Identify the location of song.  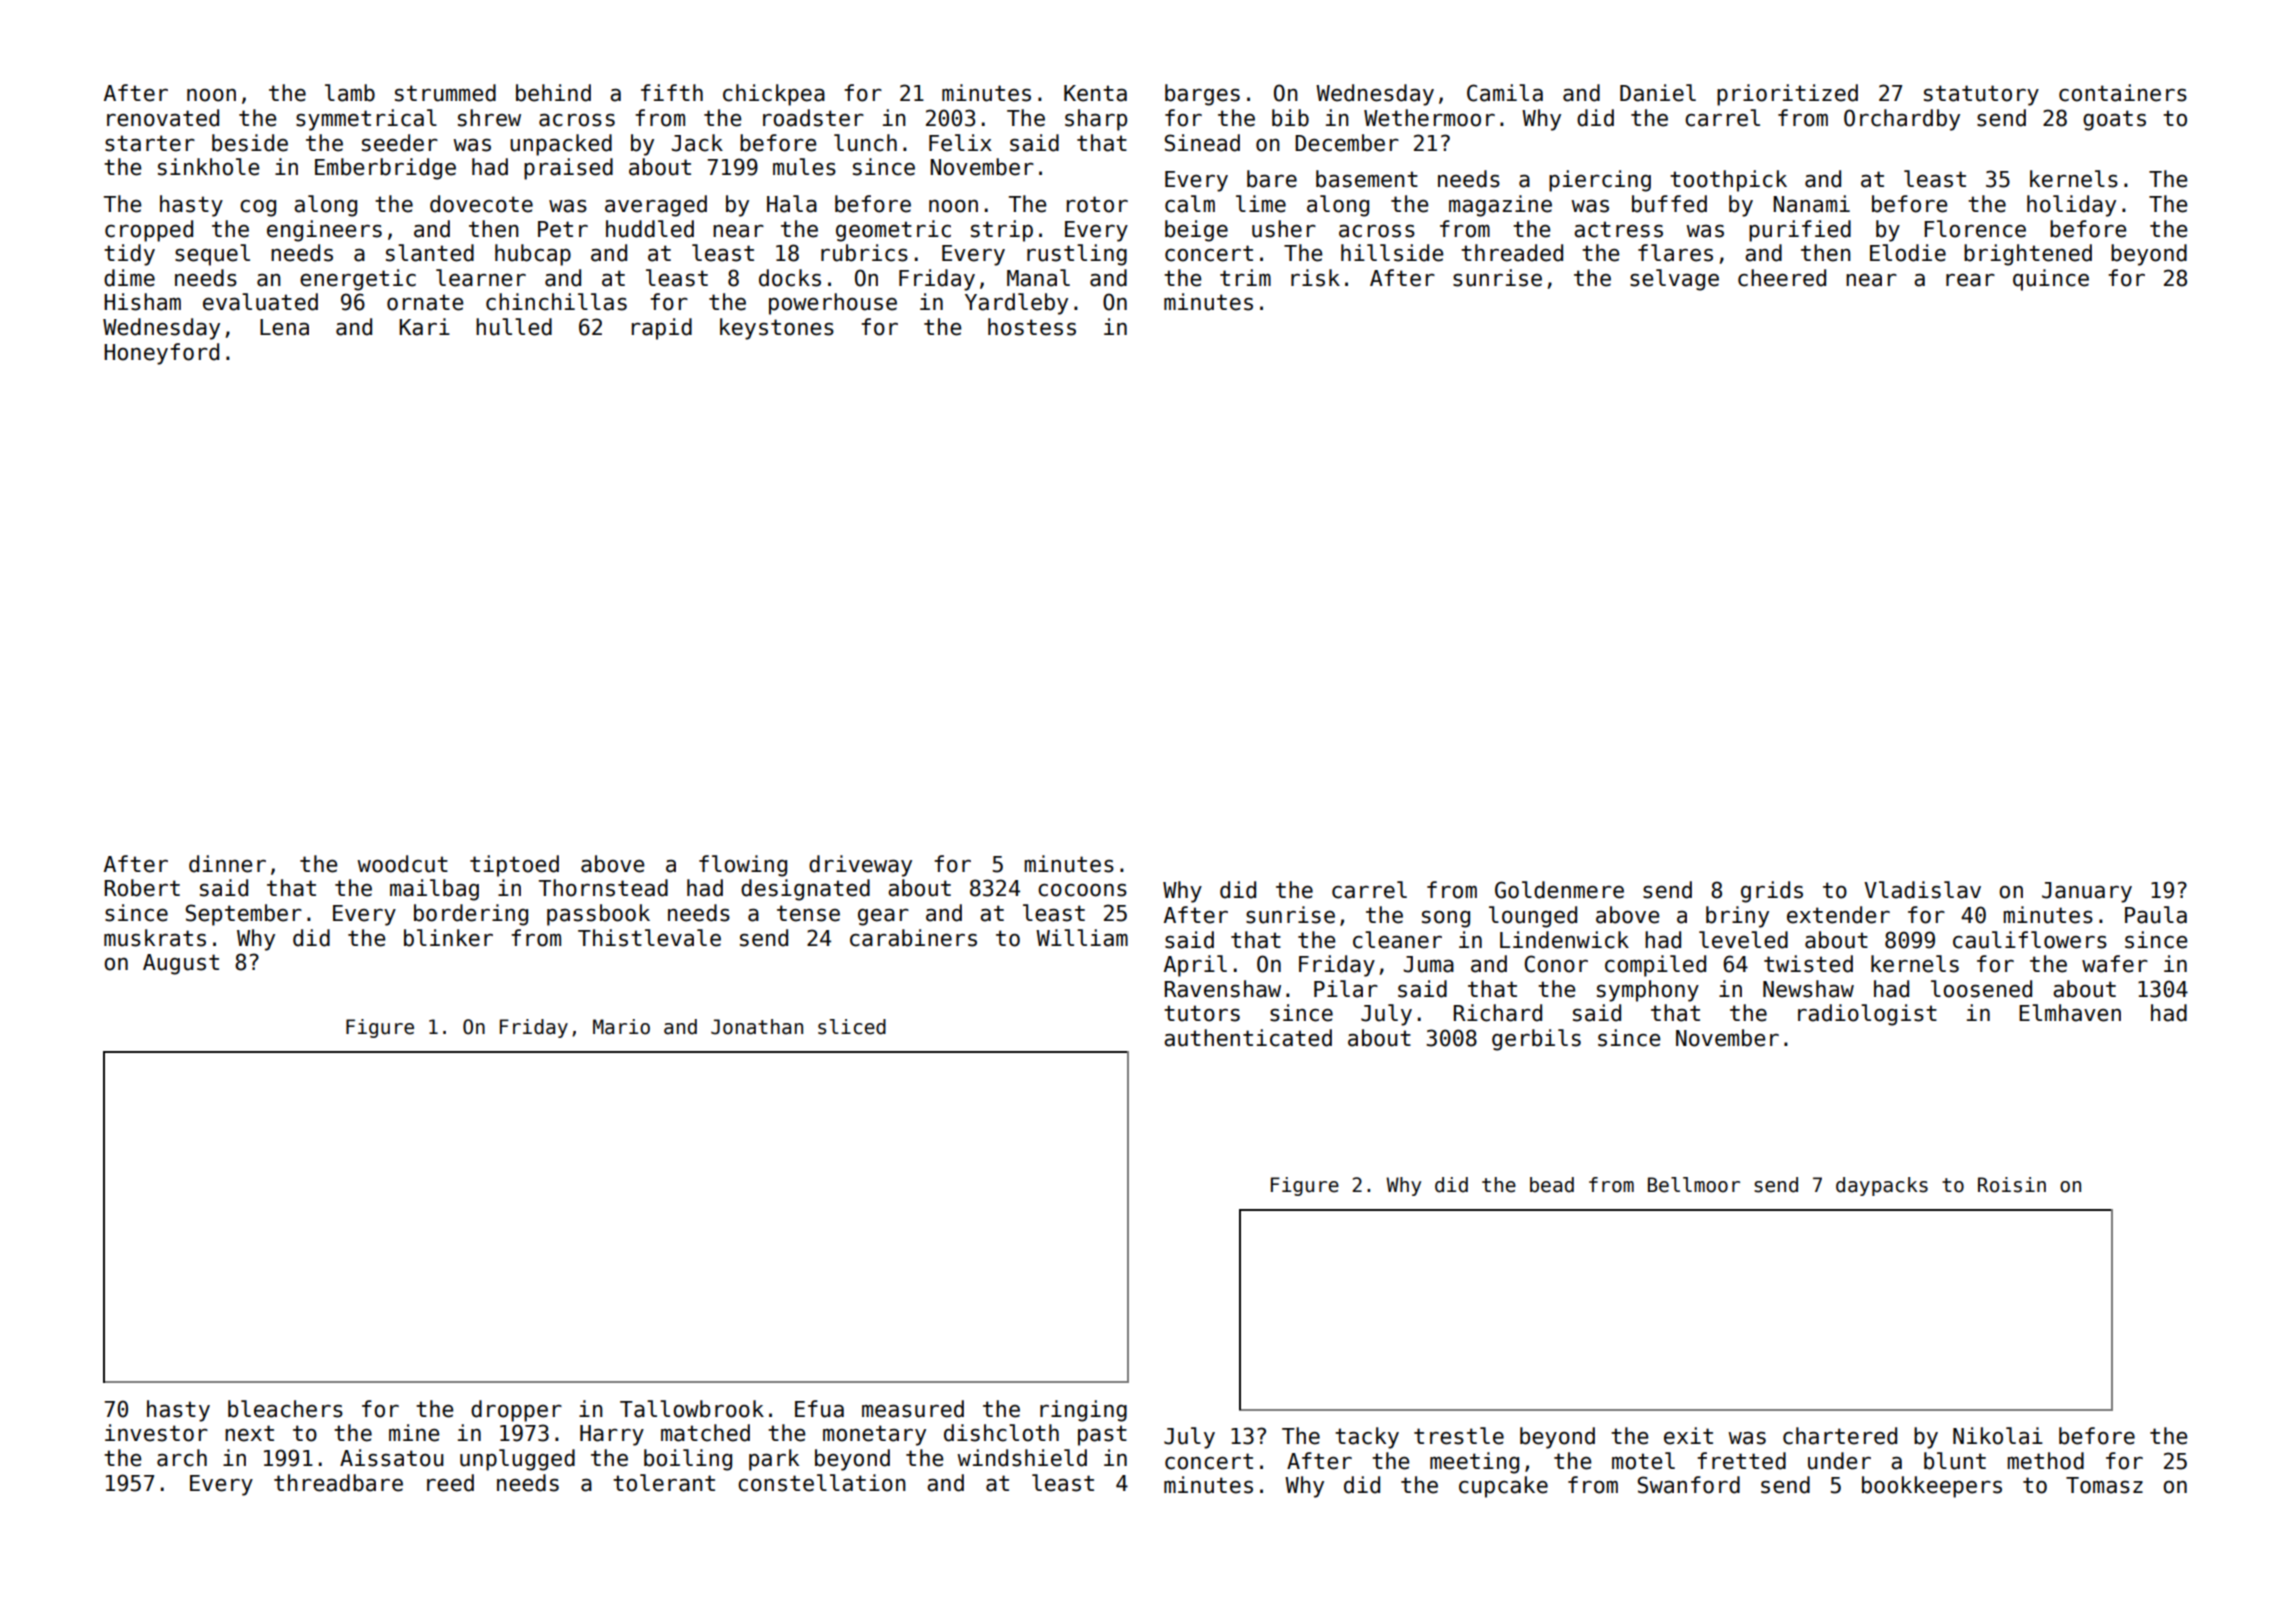
(1446, 919).
